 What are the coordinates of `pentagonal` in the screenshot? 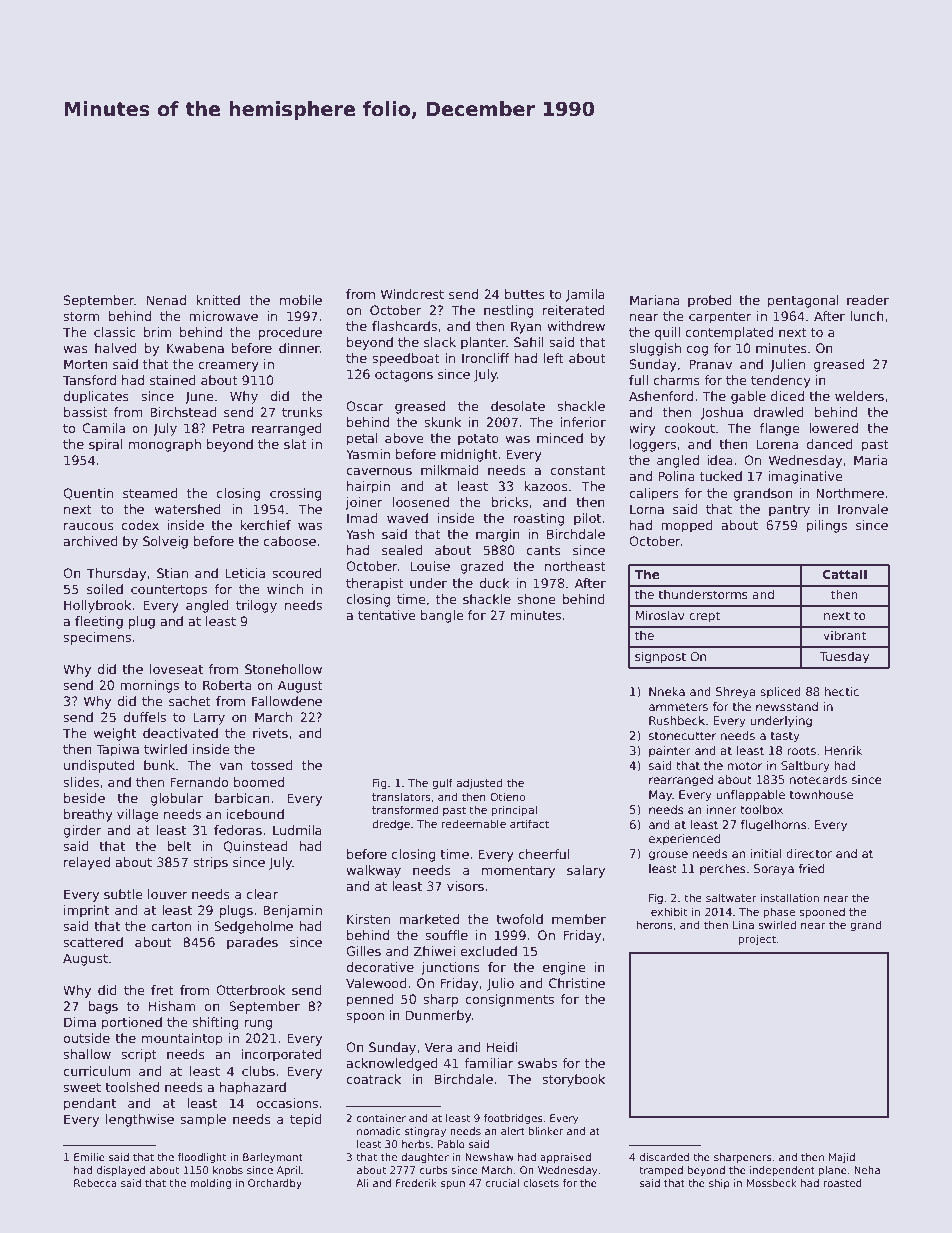 It's located at (803, 301).
